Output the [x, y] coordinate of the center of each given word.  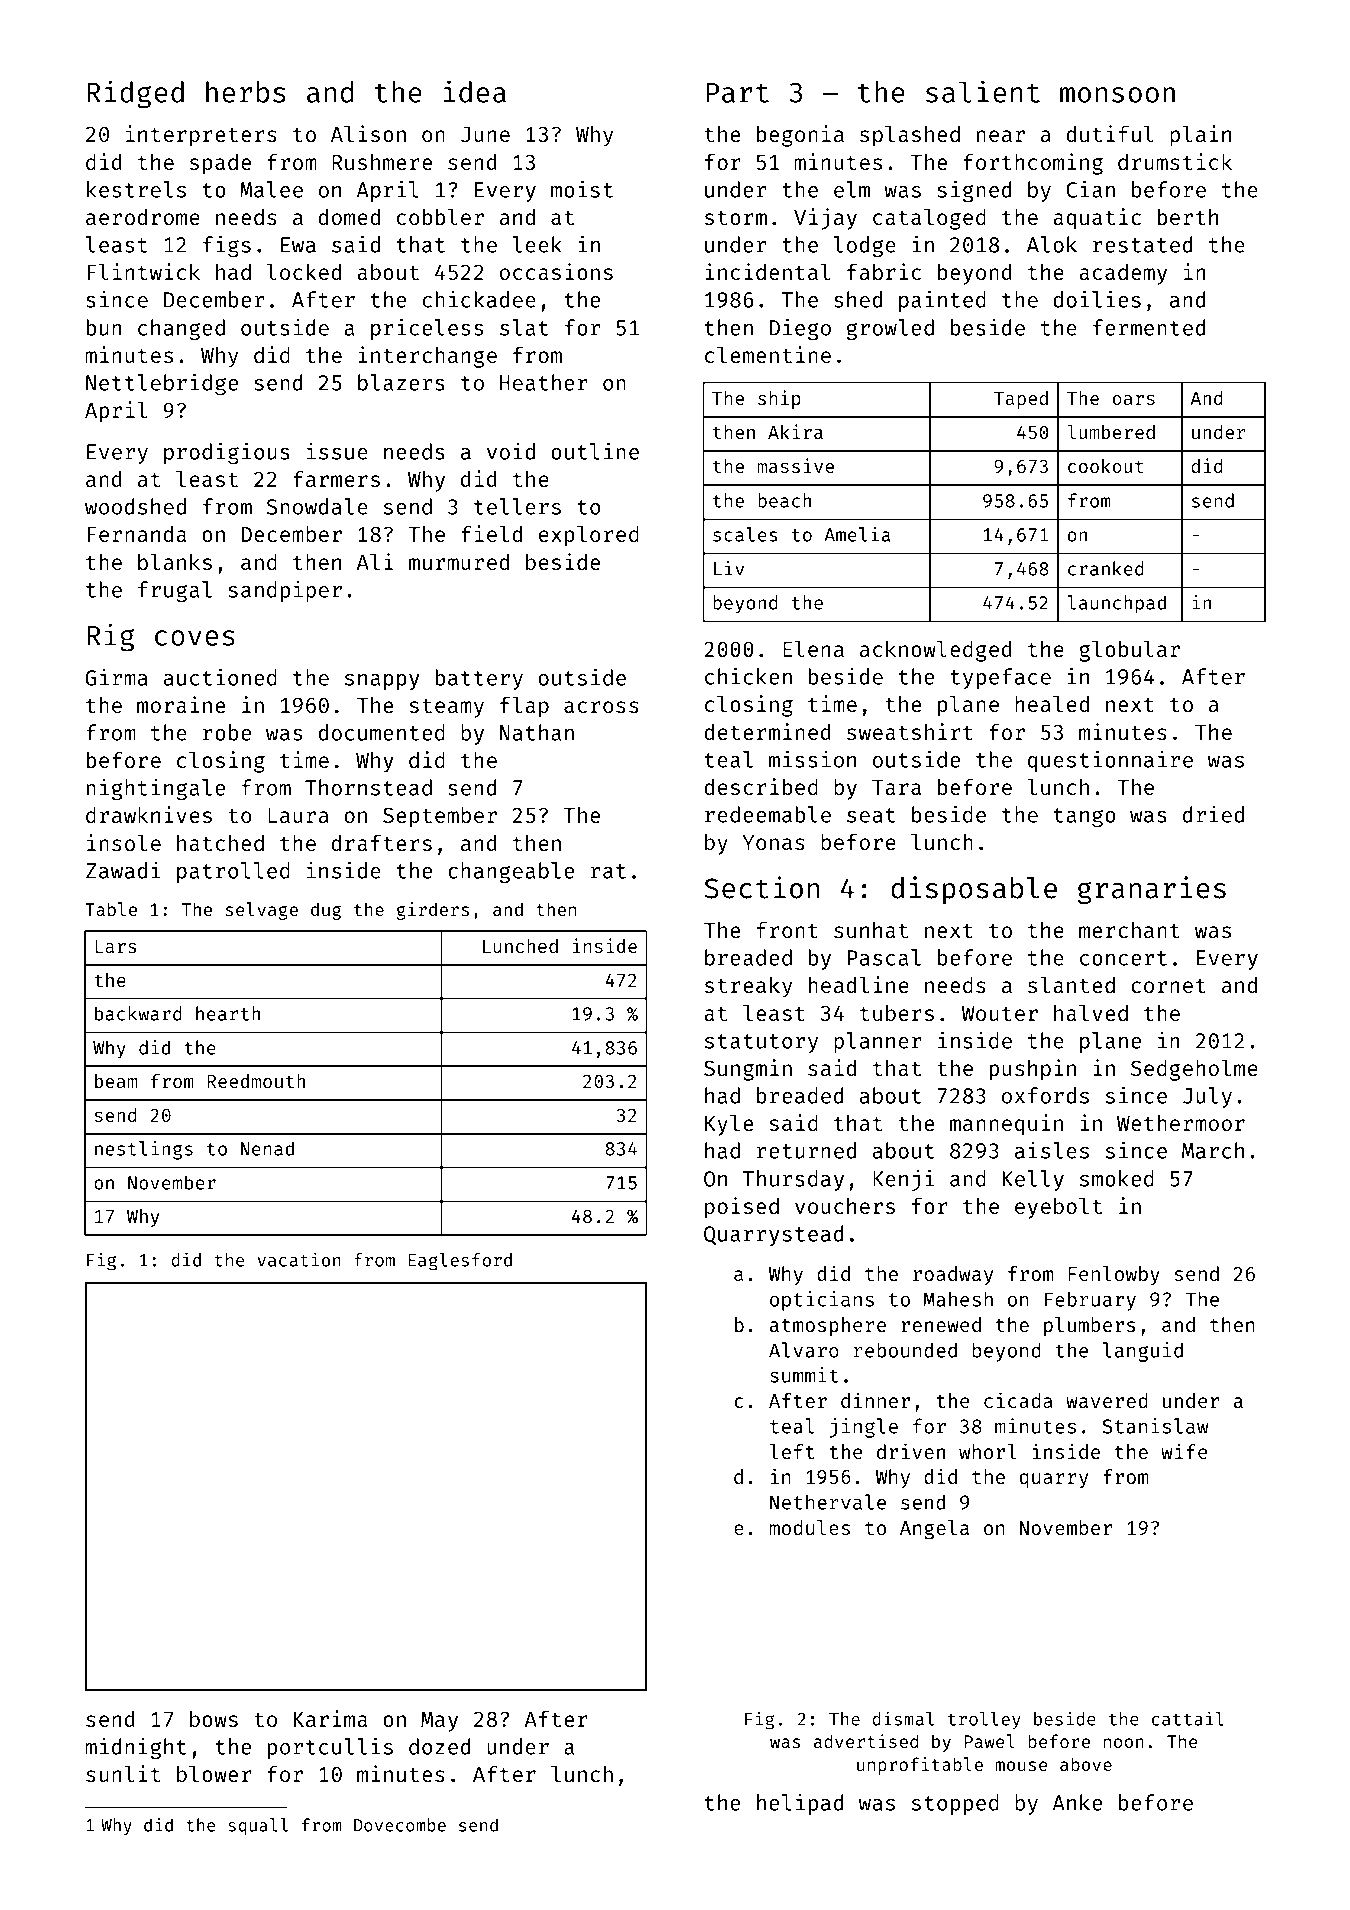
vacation [299, 1259]
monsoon [1117, 95]
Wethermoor [1181, 1123]
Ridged [135, 94]
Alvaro [804, 1350]
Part [737, 93]
